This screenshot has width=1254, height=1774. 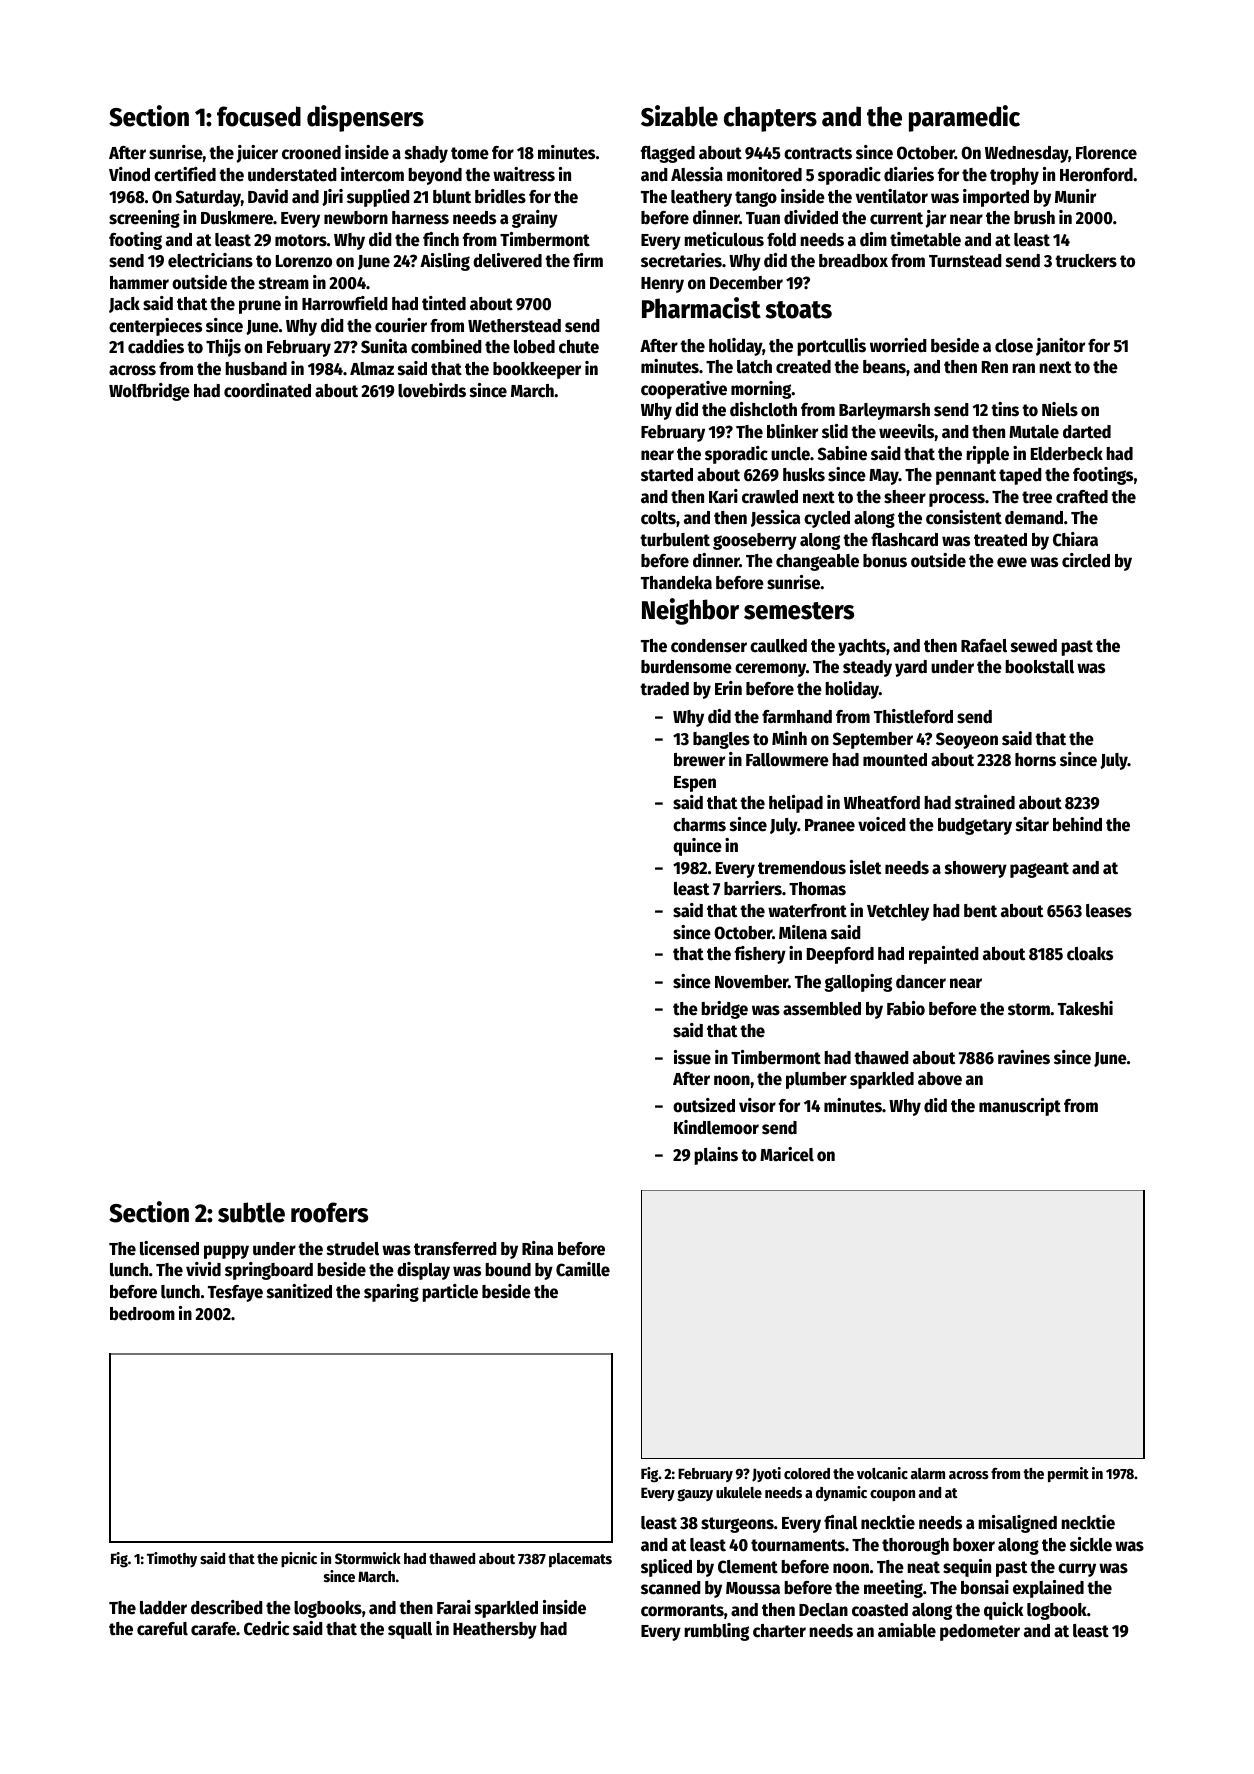 I want to click on paramedic, so click(x=964, y=118).
